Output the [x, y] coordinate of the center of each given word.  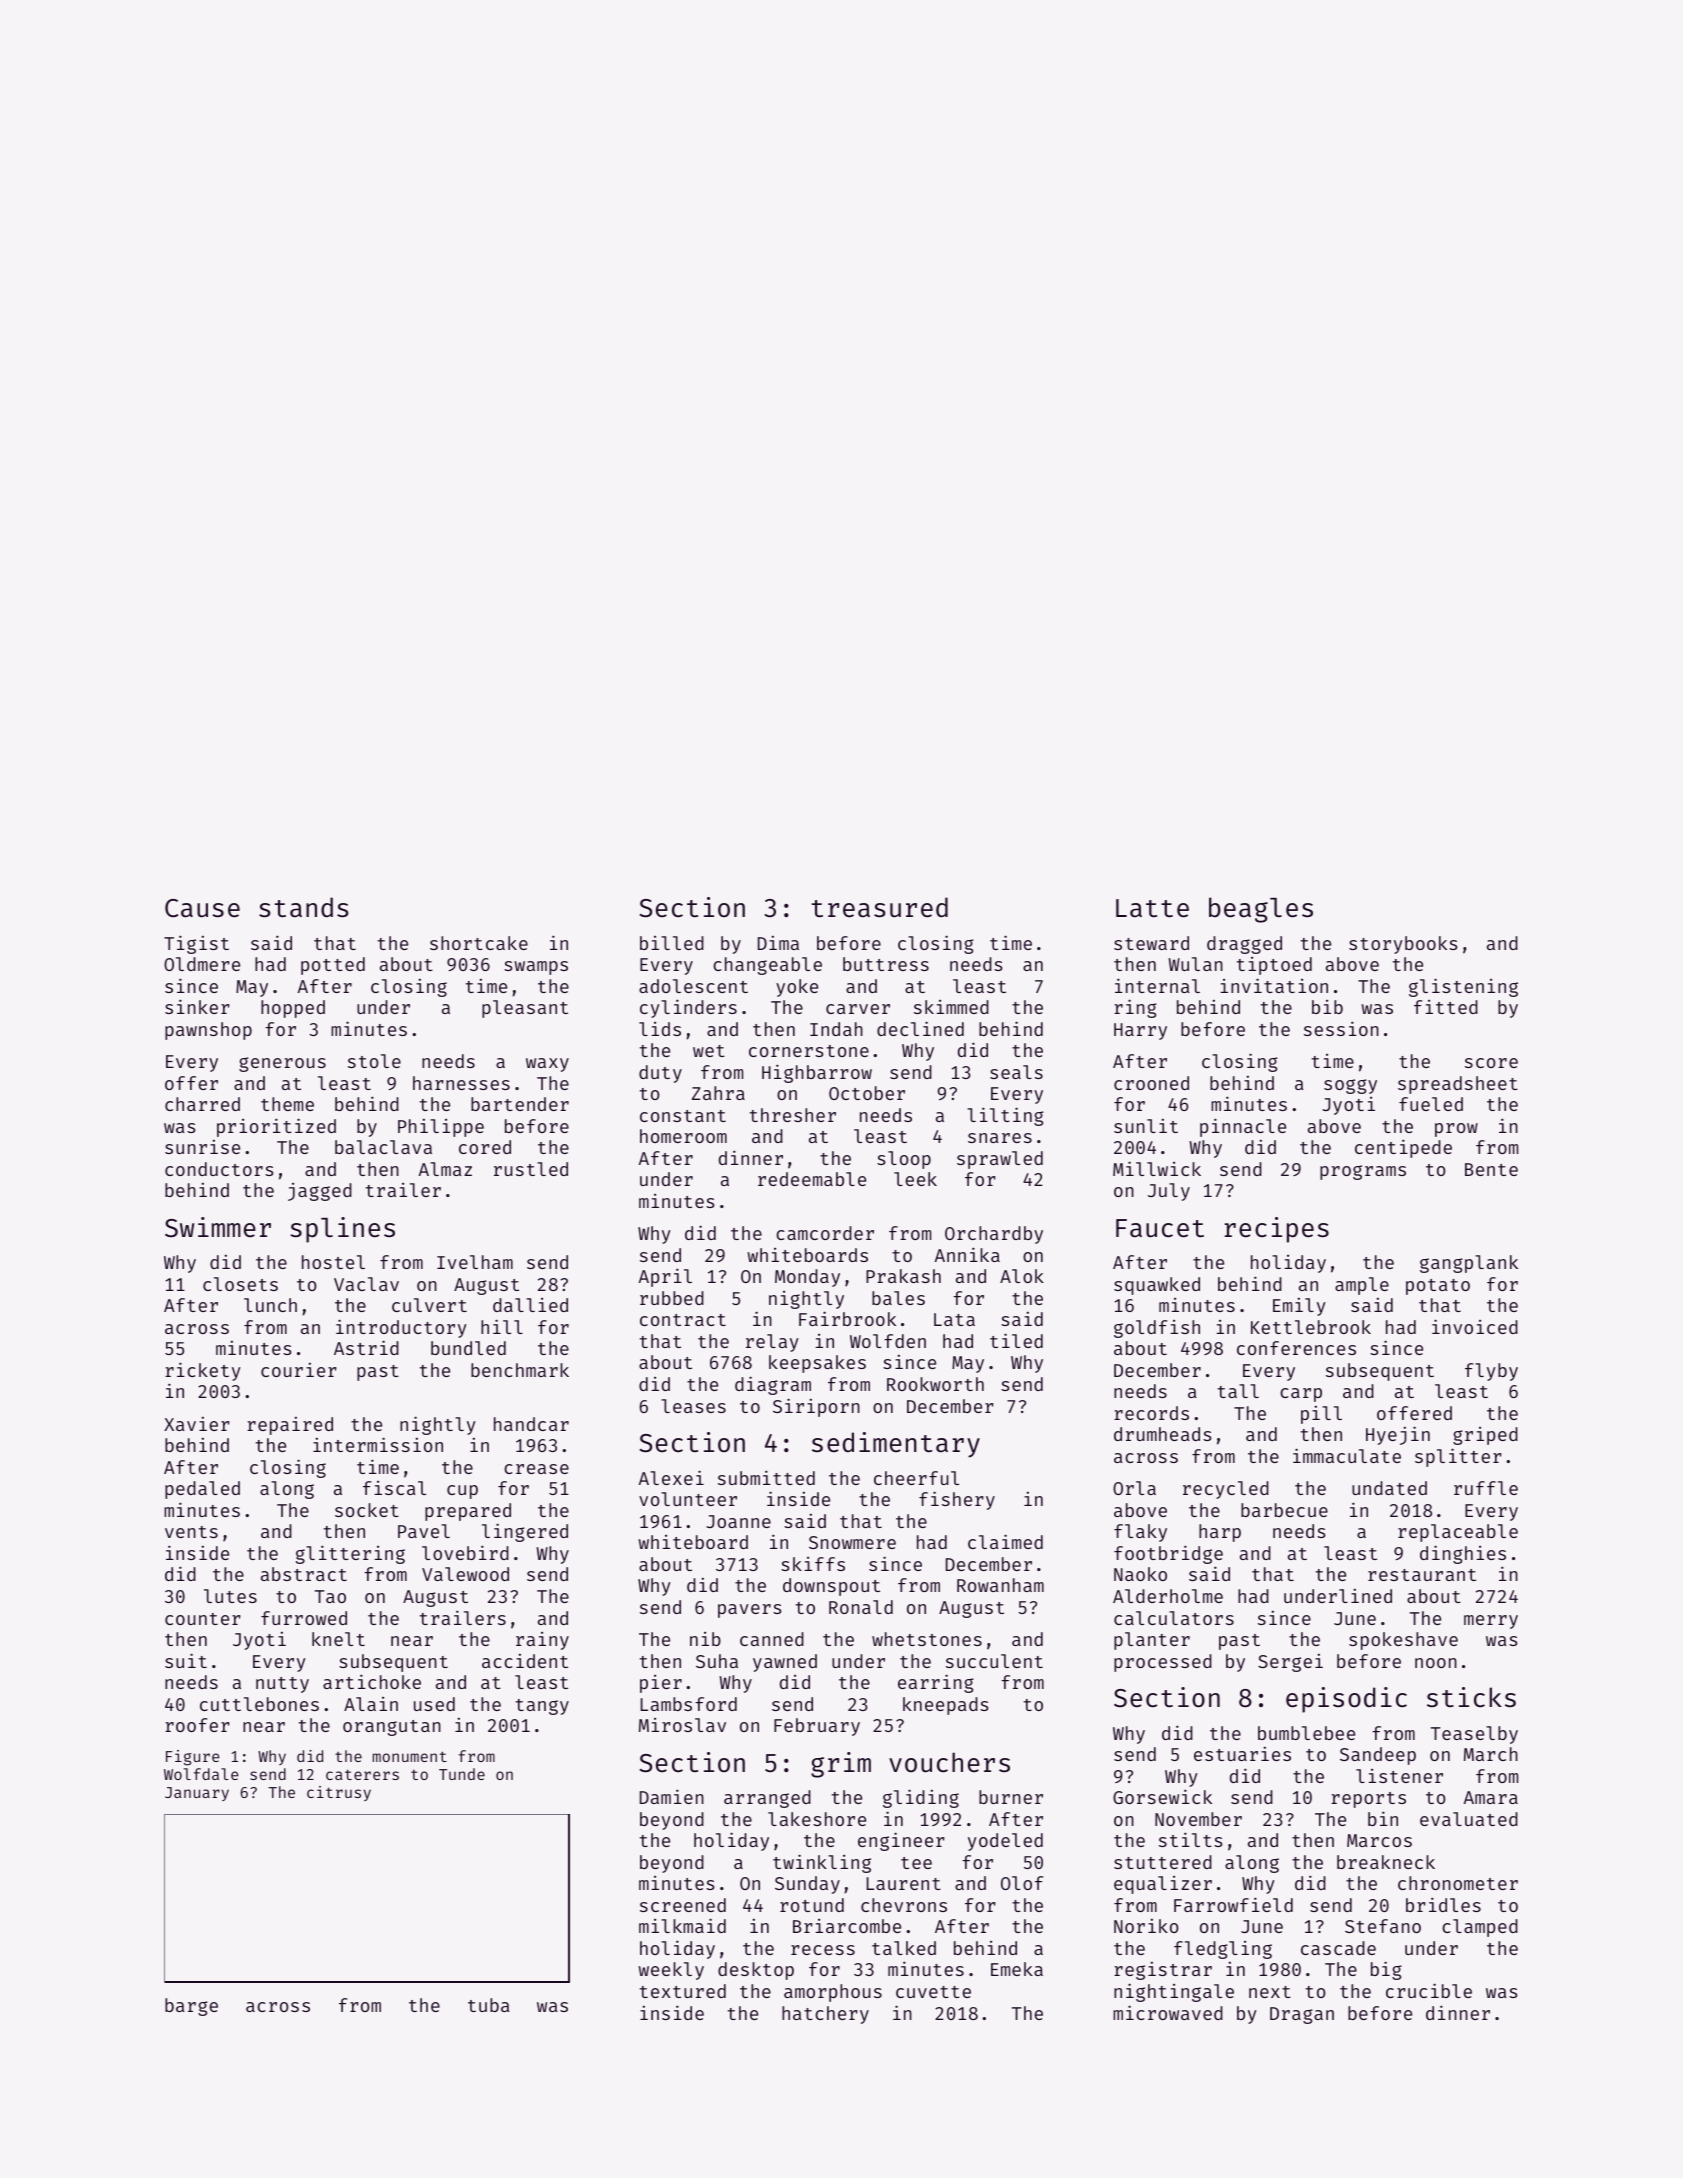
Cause [202, 908]
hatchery [825, 2015]
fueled [1431, 1104]
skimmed [951, 1007]
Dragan [1302, 2015]
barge [191, 2007]
